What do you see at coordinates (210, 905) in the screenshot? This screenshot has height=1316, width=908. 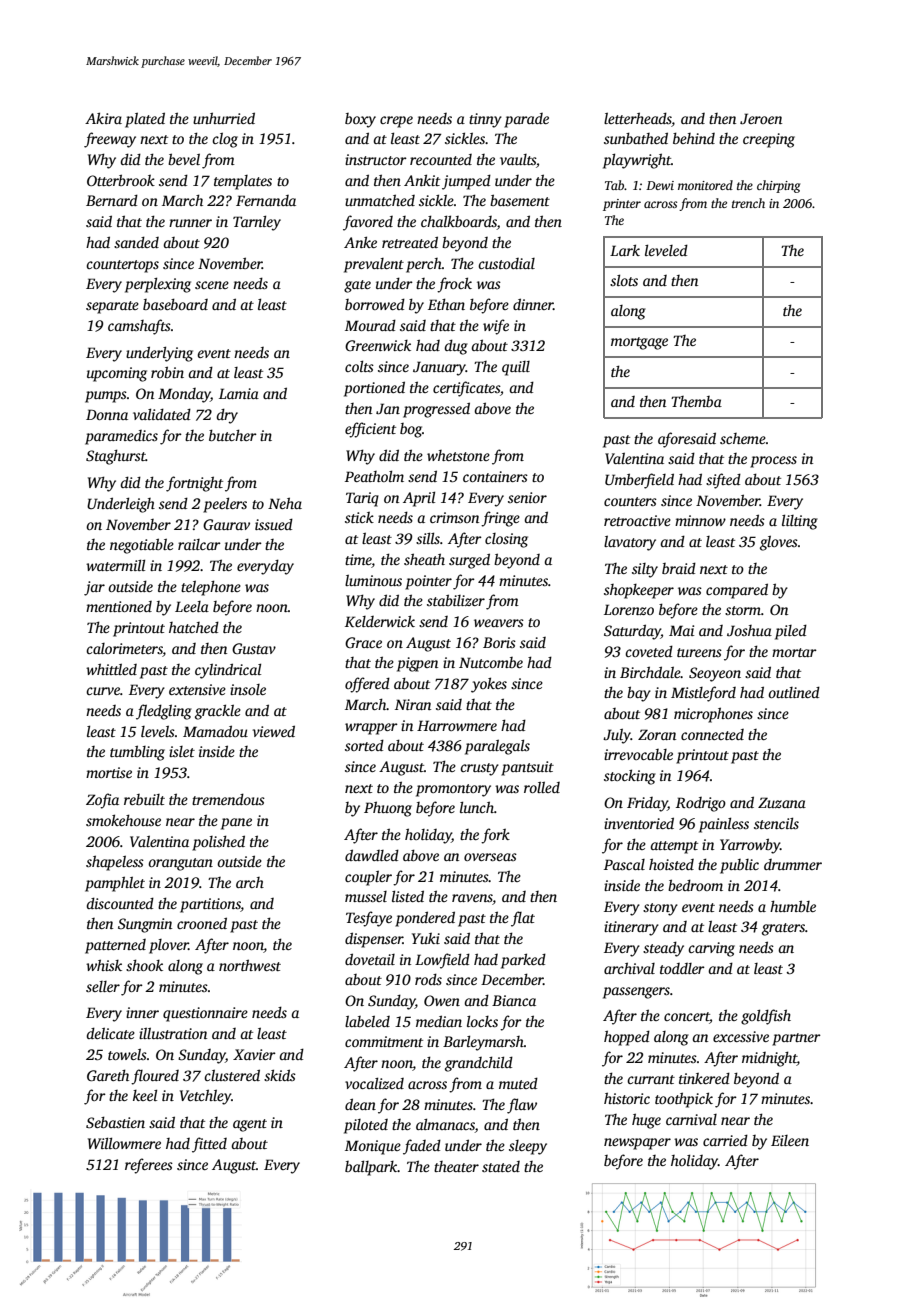 I see `partitions` at bounding box center [210, 905].
